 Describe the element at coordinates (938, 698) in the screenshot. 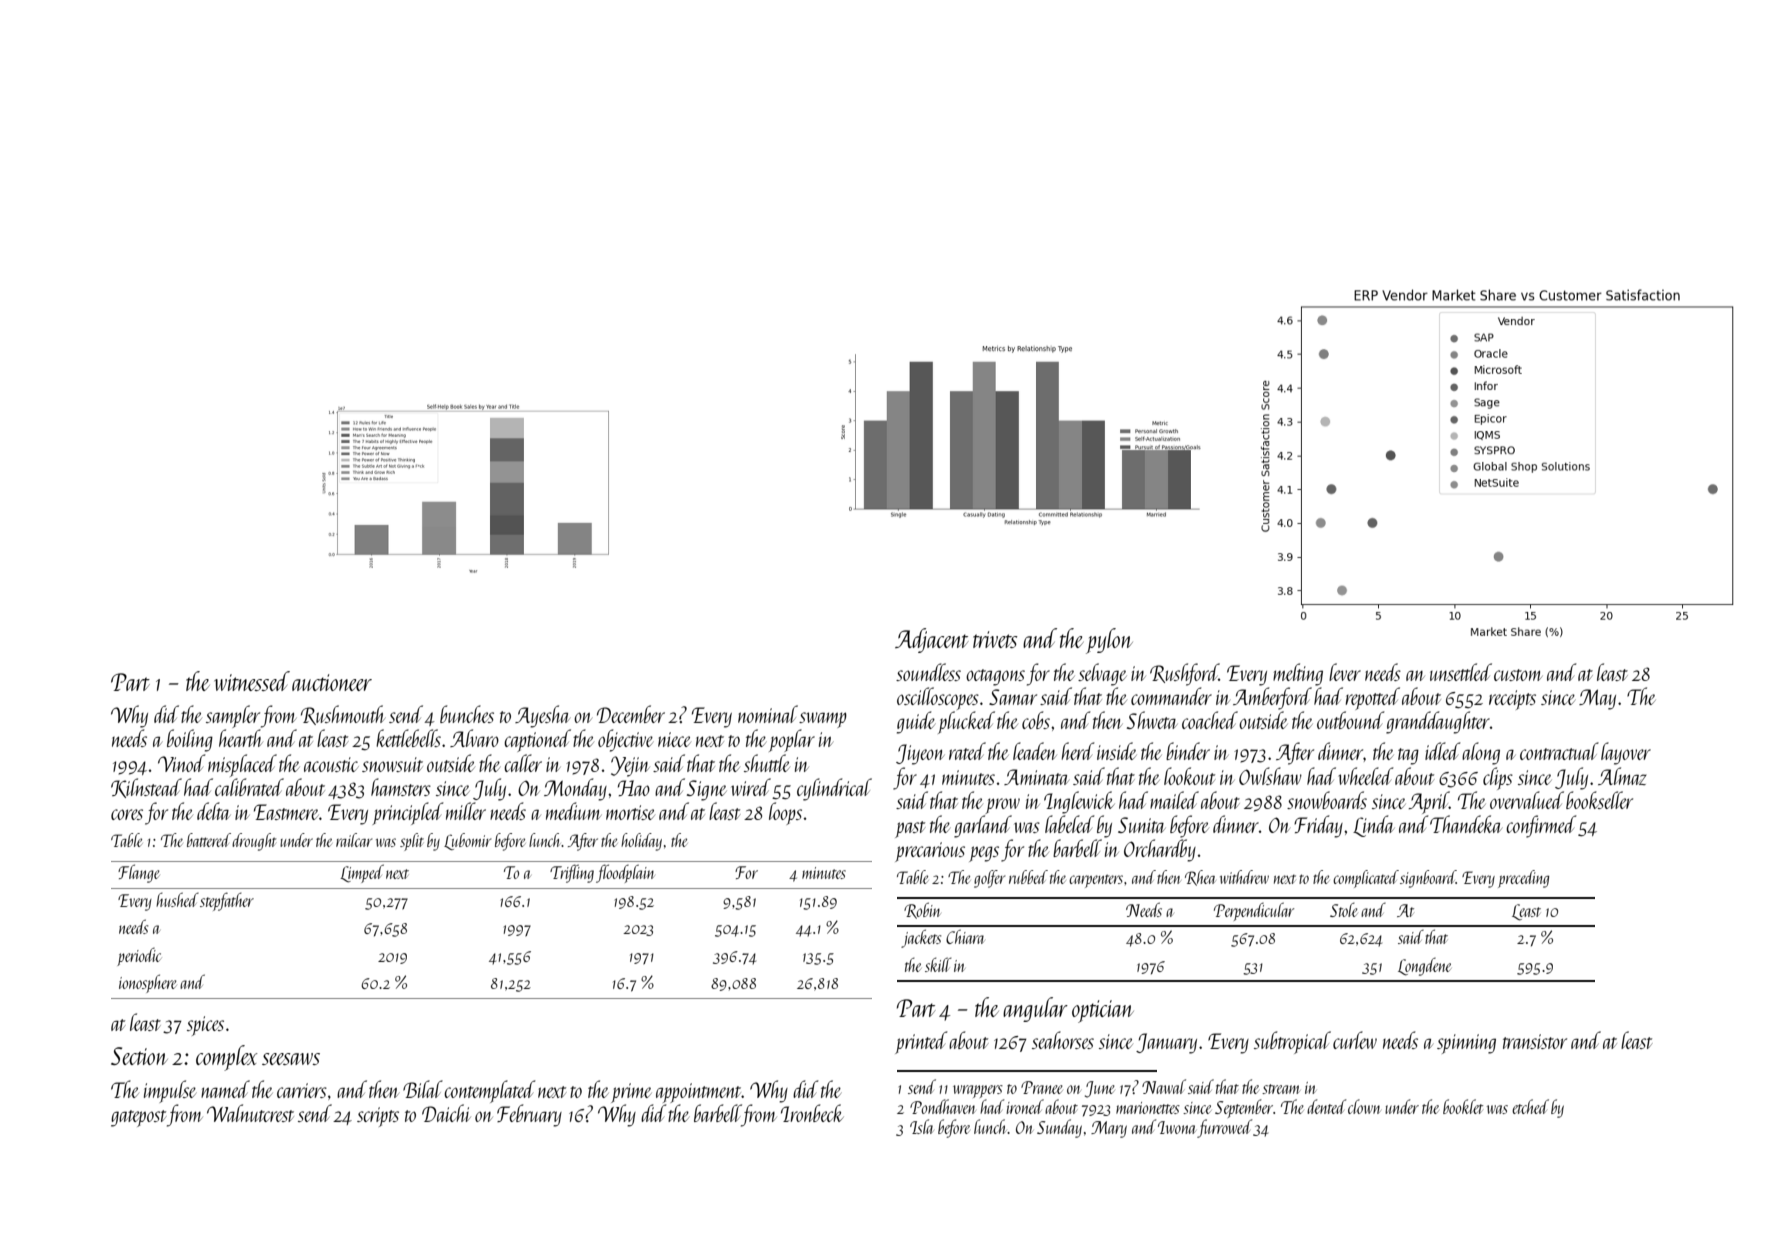

I see `oscilloscopes` at that location.
